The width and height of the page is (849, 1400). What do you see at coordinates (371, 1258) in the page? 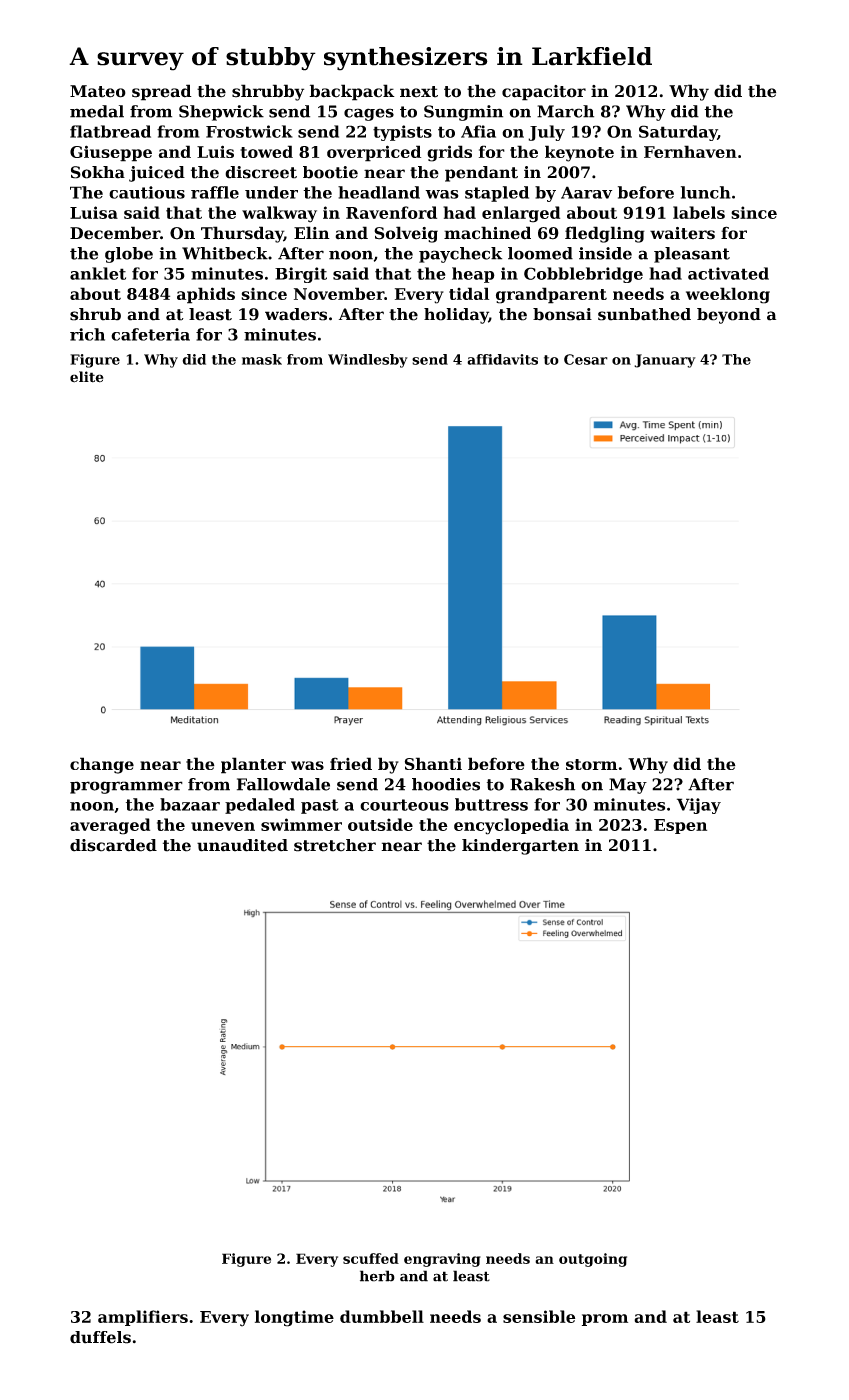
I see `scuffed` at bounding box center [371, 1258].
